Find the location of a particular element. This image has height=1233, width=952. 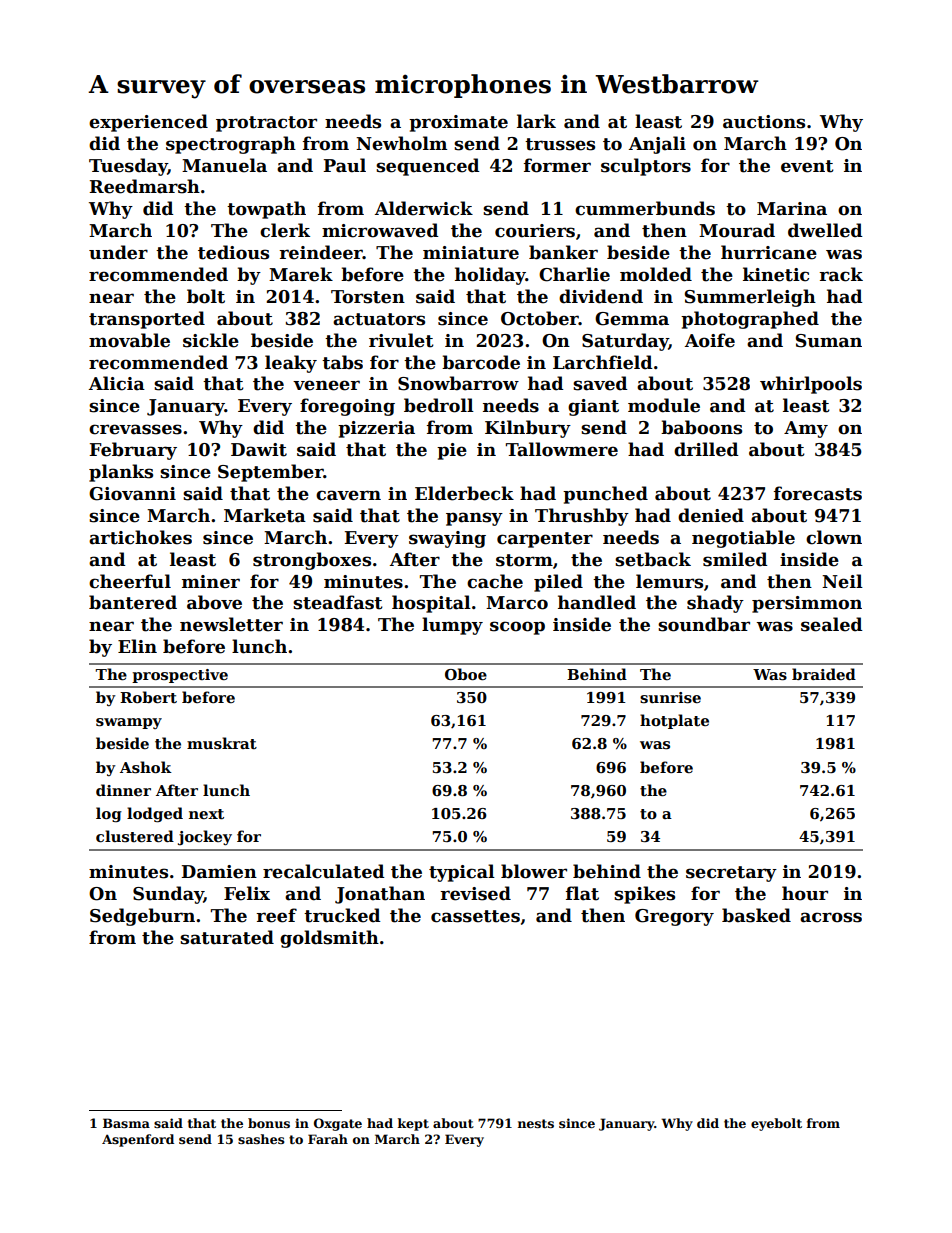

Oboe is located at coordinates (466, 674).
